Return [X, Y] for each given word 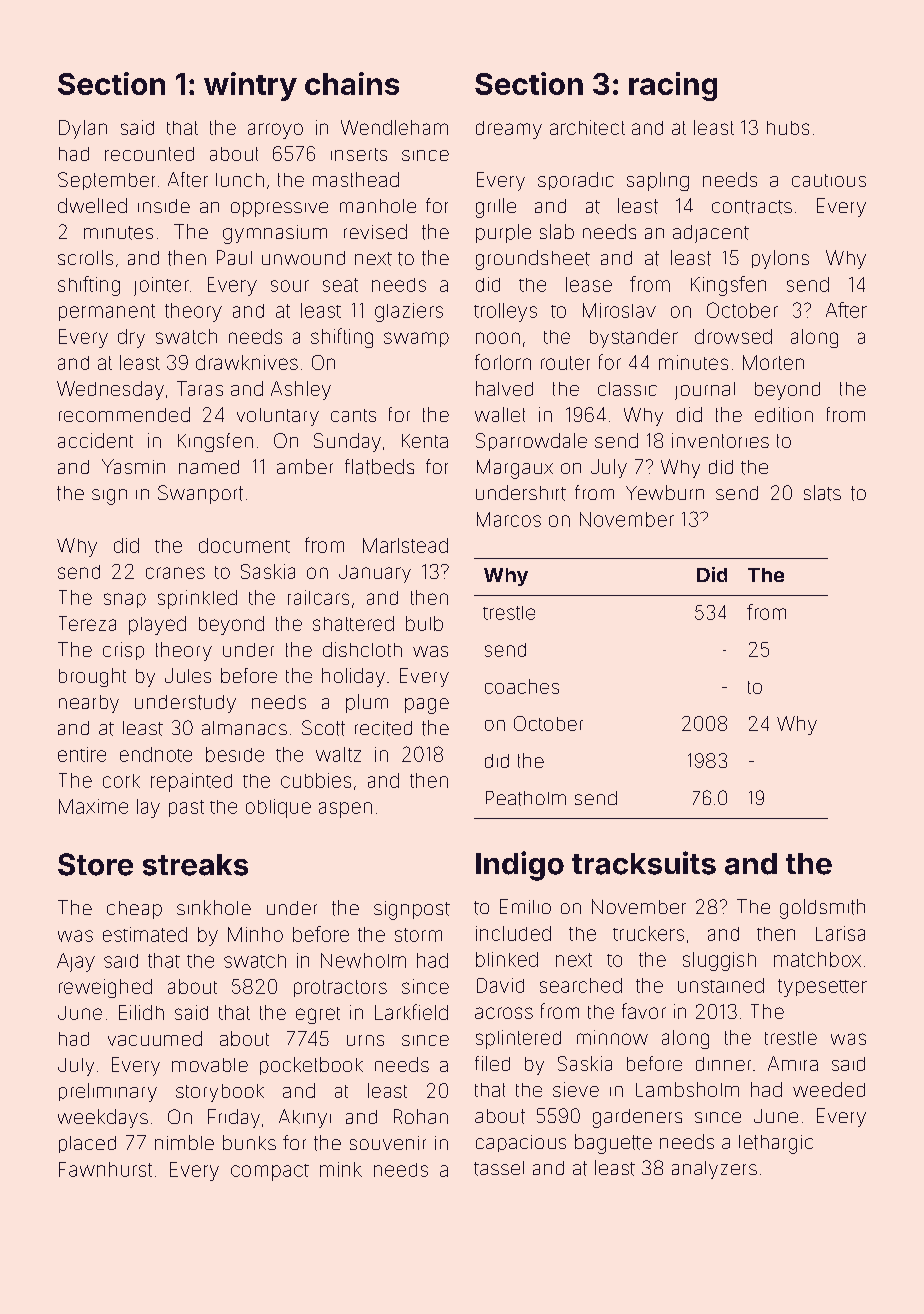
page [427, 706]
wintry [250, 86]
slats [822, 493]
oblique [278, 808]
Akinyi [305, 1118]
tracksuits [644, 863]
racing [673, 86]
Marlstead [405, 545]
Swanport [200, 494]
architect [587, 127]
